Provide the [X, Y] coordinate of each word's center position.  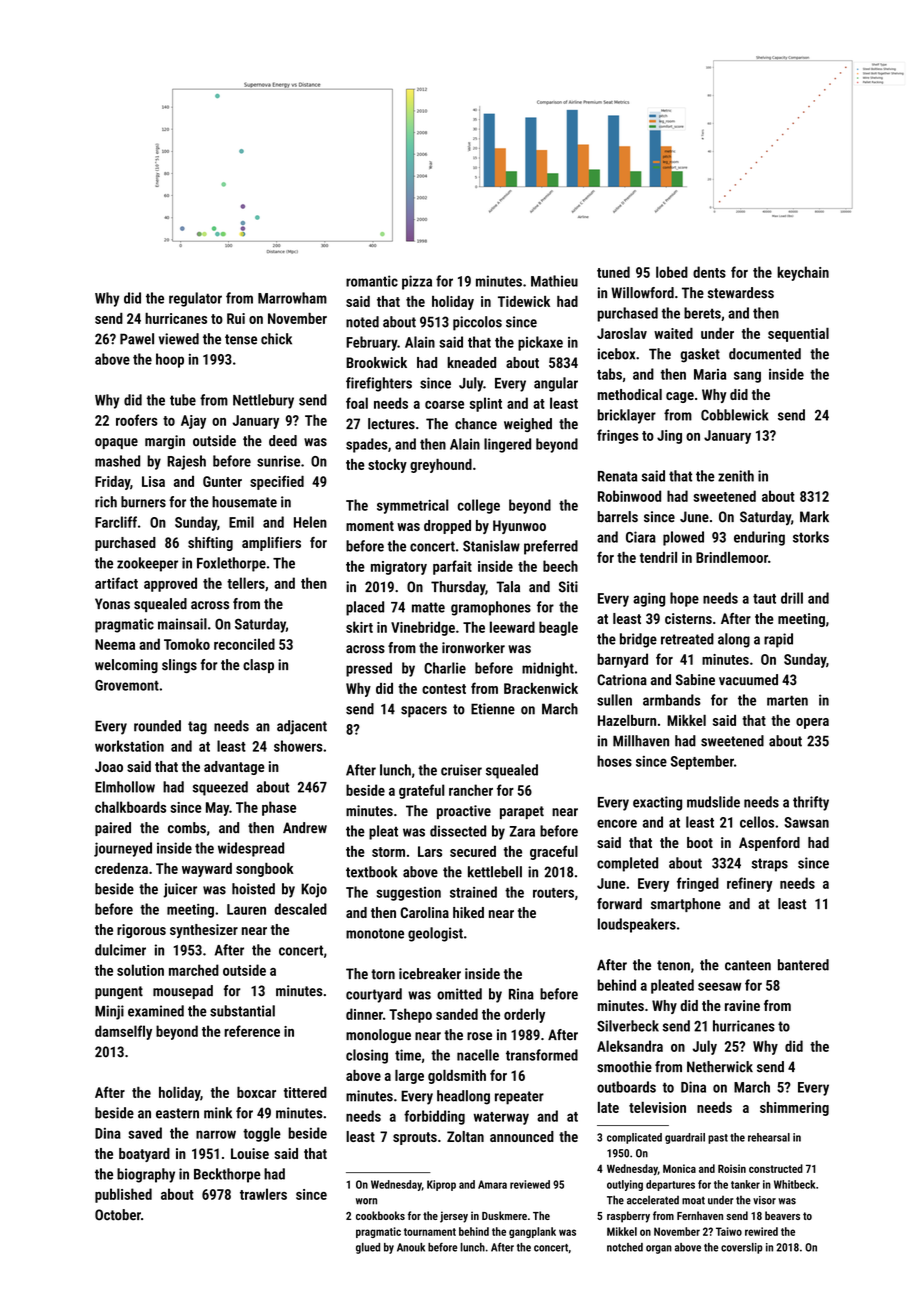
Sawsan [807, 822]
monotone [375, 933]
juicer [180, 890]
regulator [195, 299]
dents [709, 272]
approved [170, 584]
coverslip [742, 1248]
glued [368, 1248]
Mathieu [554, 281]
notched [625, 1247]
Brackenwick [541, 688]
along [734, 640]
